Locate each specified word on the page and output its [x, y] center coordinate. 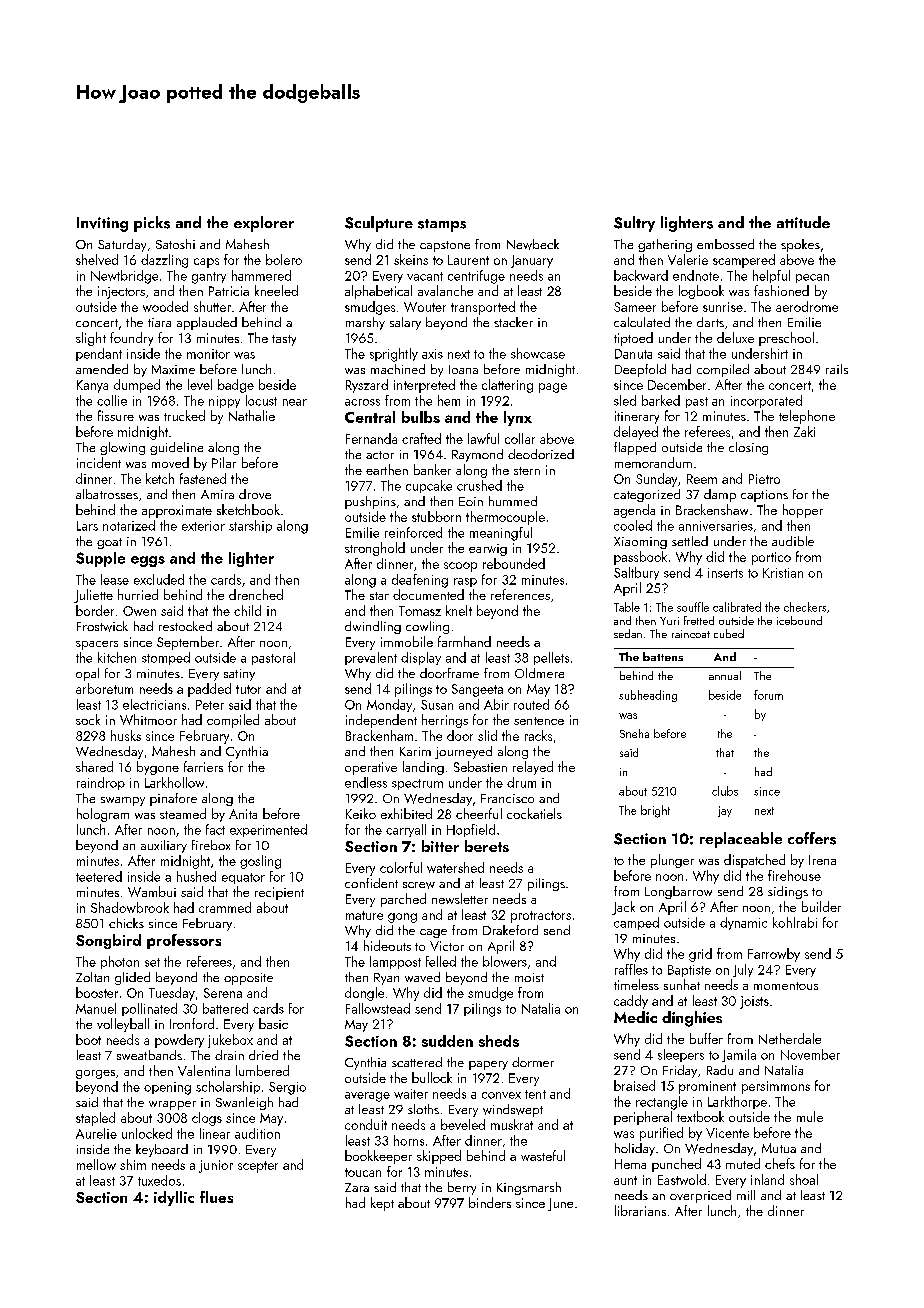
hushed [196, 876]
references [520, 594]
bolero [284, 259]
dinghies [692, 1019]
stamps [442, 225]
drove [255, 494]
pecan [812, 278]
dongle [364, 994]
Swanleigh [244, 1103]
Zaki [804, 431]
